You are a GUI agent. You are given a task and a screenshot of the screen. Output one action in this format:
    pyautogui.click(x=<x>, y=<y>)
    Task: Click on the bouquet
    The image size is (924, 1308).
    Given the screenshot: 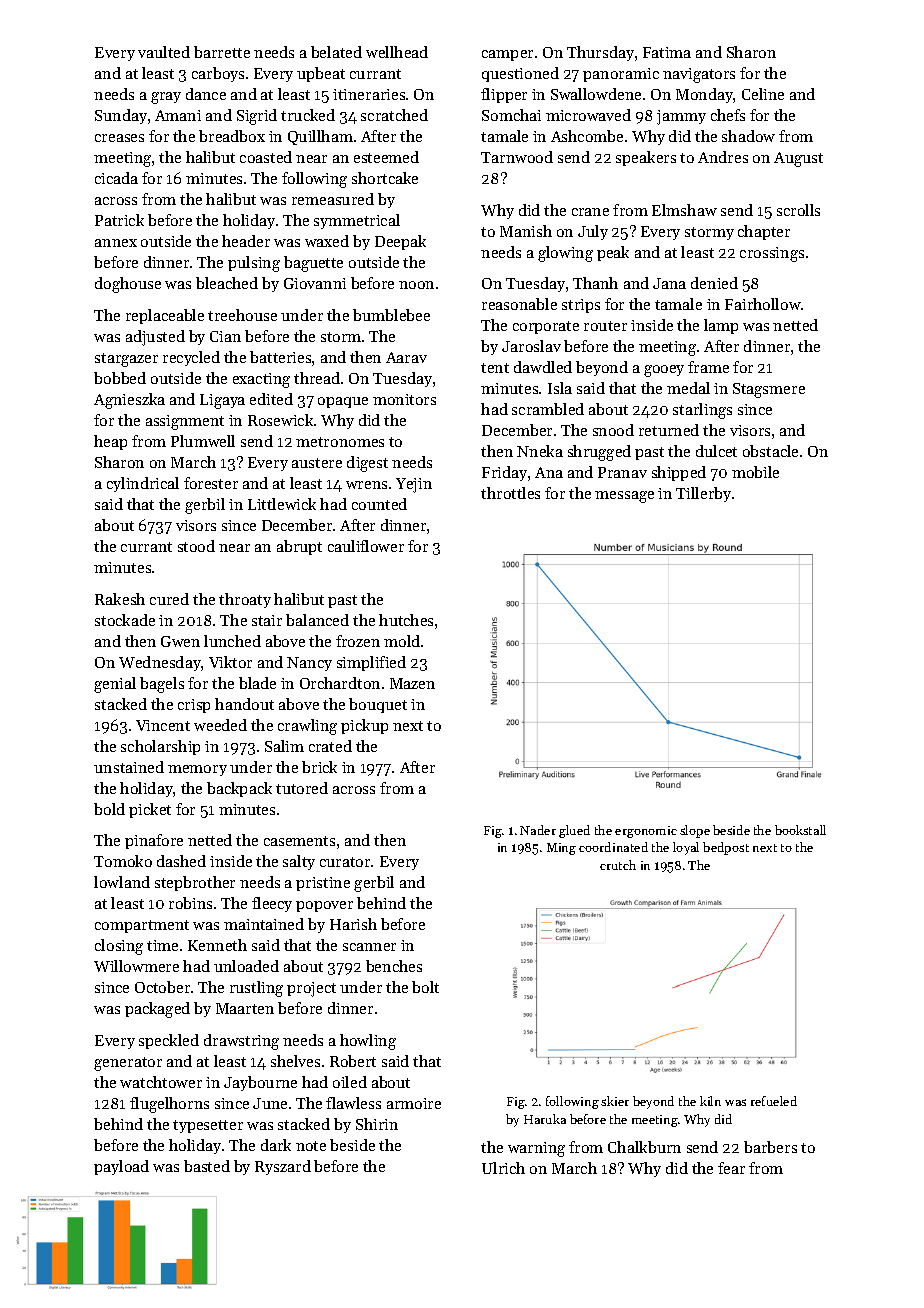 What is the action you would take?
    pyautogui.click(x=378, y=705)
